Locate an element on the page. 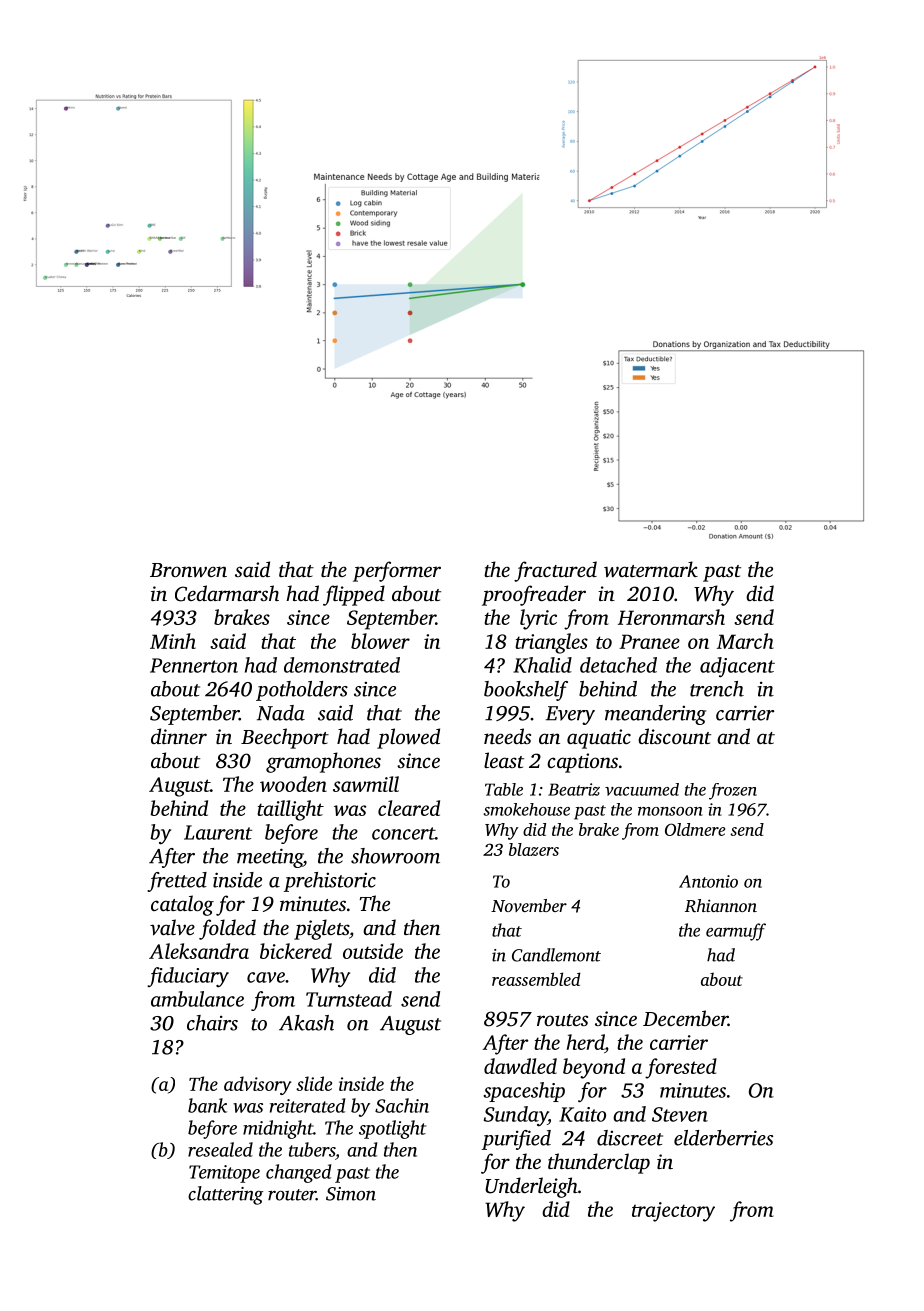  Simon is located at coordinates (351, 1194).
